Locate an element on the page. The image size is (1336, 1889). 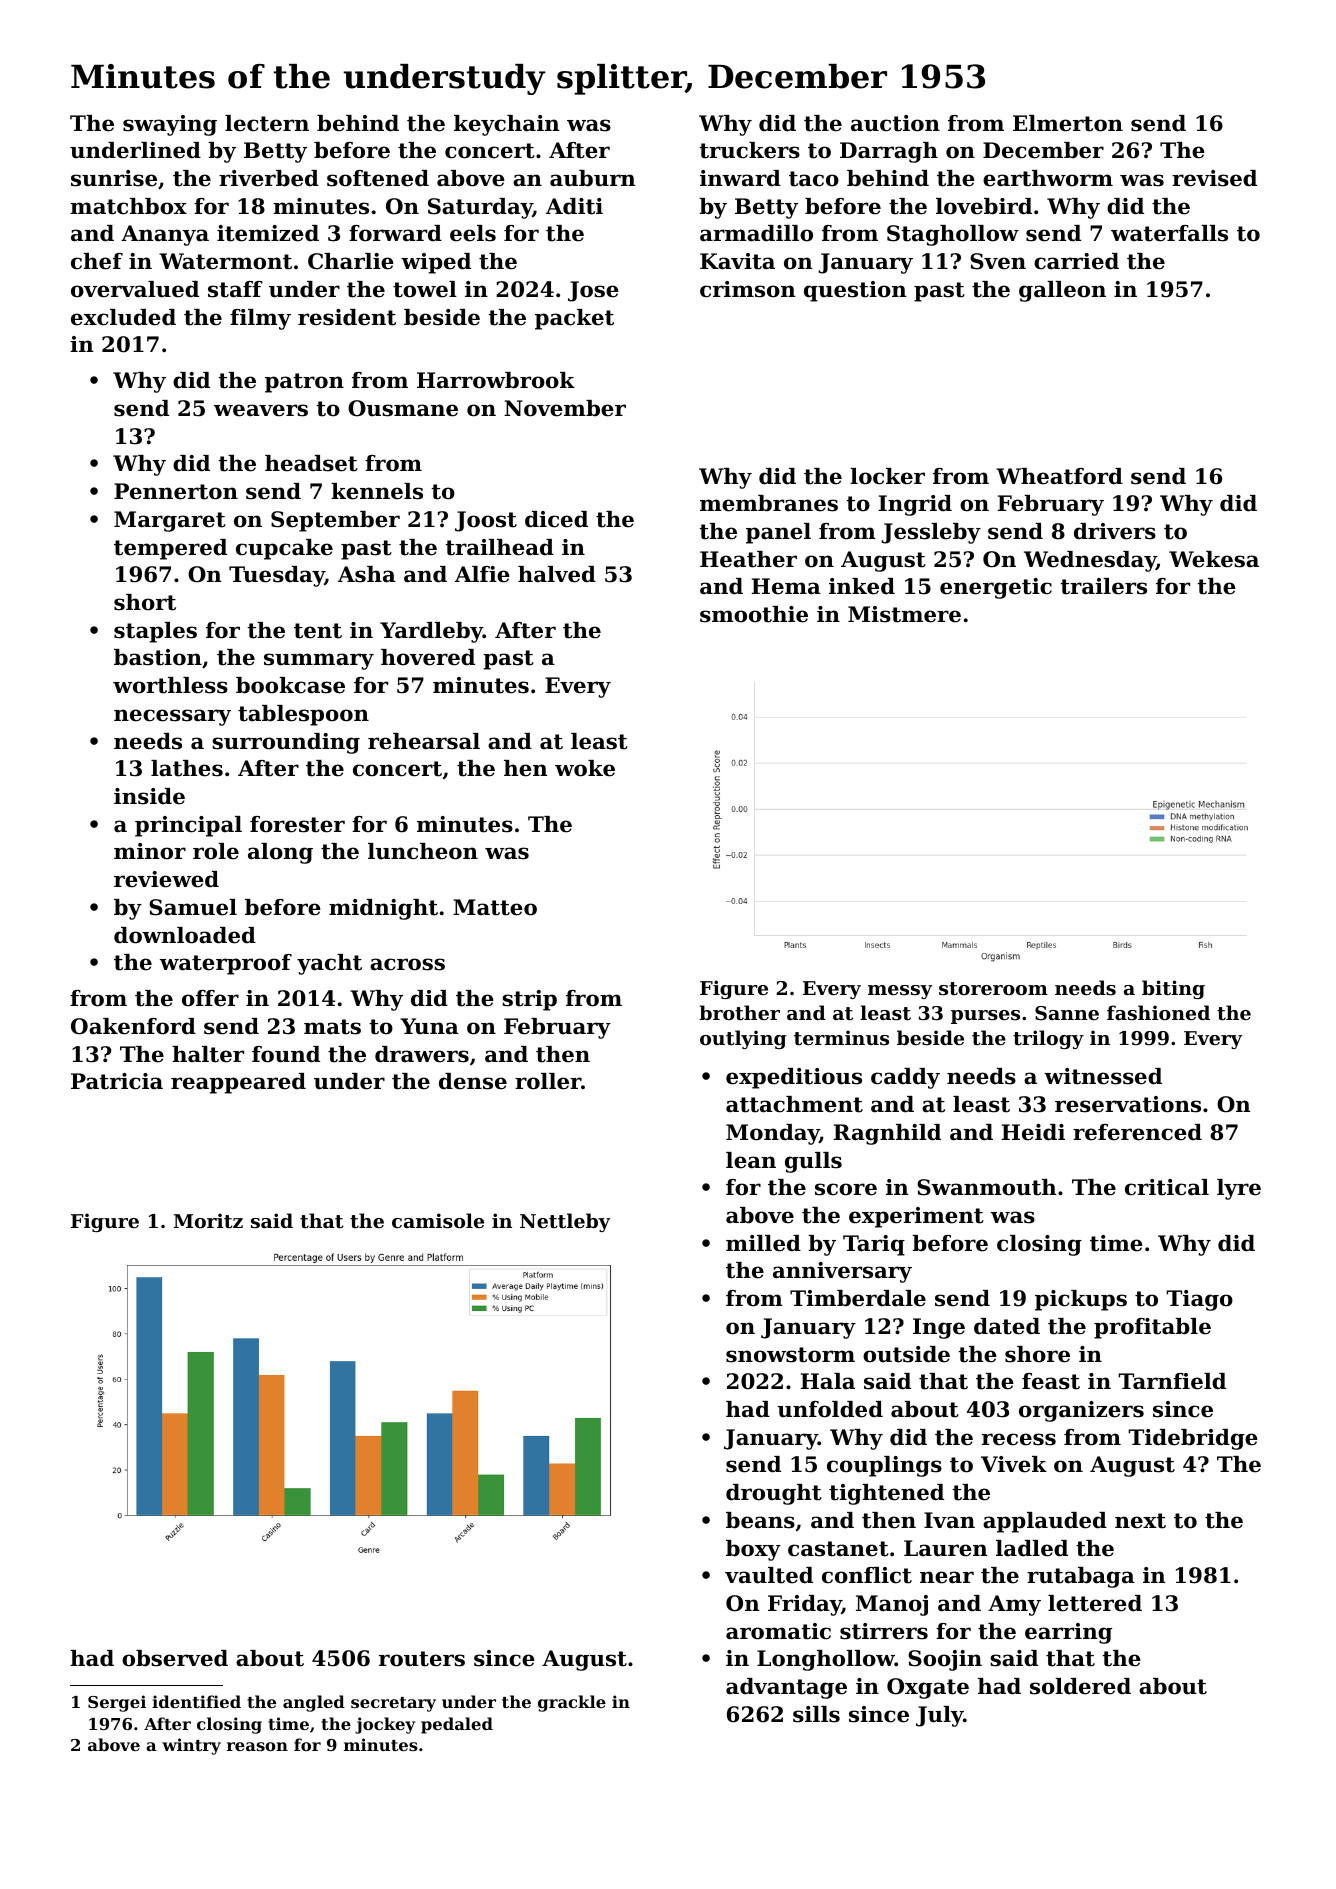
vaulted is located at coordinates (769, 1575).
